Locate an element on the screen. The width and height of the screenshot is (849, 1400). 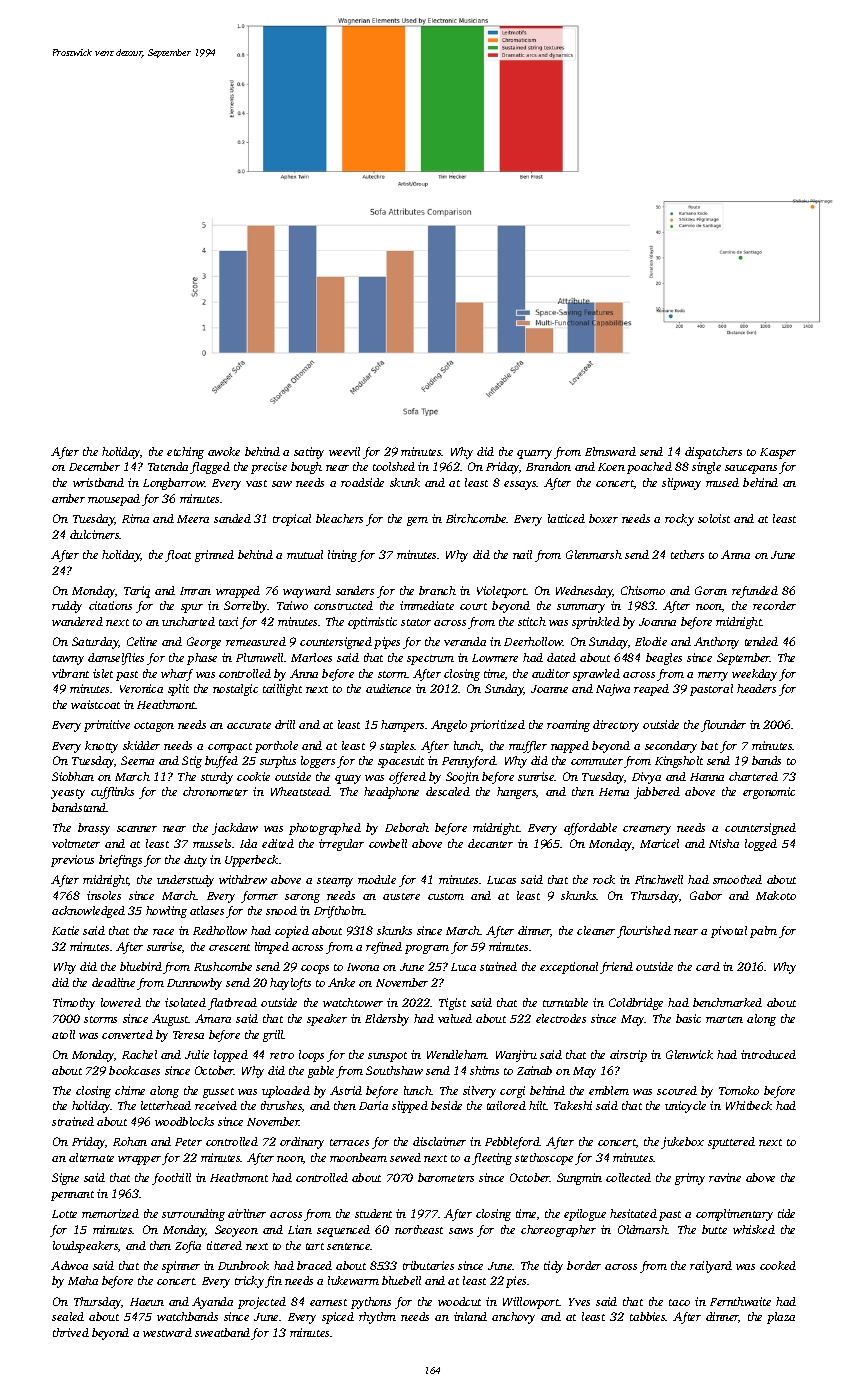
saucepans is located at coordinates (751, 469).
